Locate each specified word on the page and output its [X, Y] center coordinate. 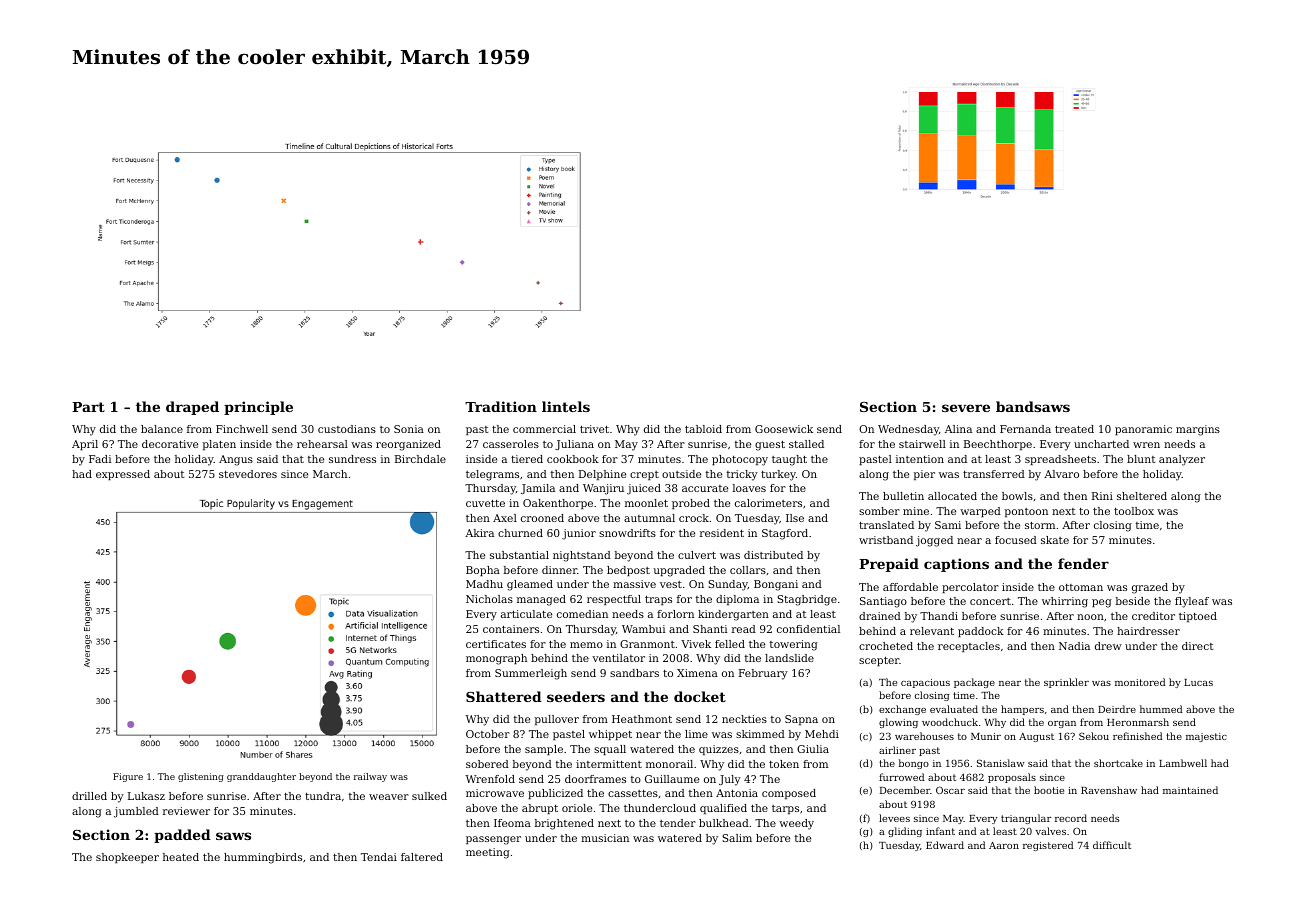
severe [966, 408]
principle [258, 408]
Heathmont [642, 719]
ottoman [1081, 587]
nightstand [582, 556]
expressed [123, 475]
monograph [496, 659]
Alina [958, 429]
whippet [610, 735]
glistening [201, 777]
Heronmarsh [1138, 722]
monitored [1140, 682]
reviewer [186, 811]
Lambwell [1183, 763]
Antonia [737, 793]
